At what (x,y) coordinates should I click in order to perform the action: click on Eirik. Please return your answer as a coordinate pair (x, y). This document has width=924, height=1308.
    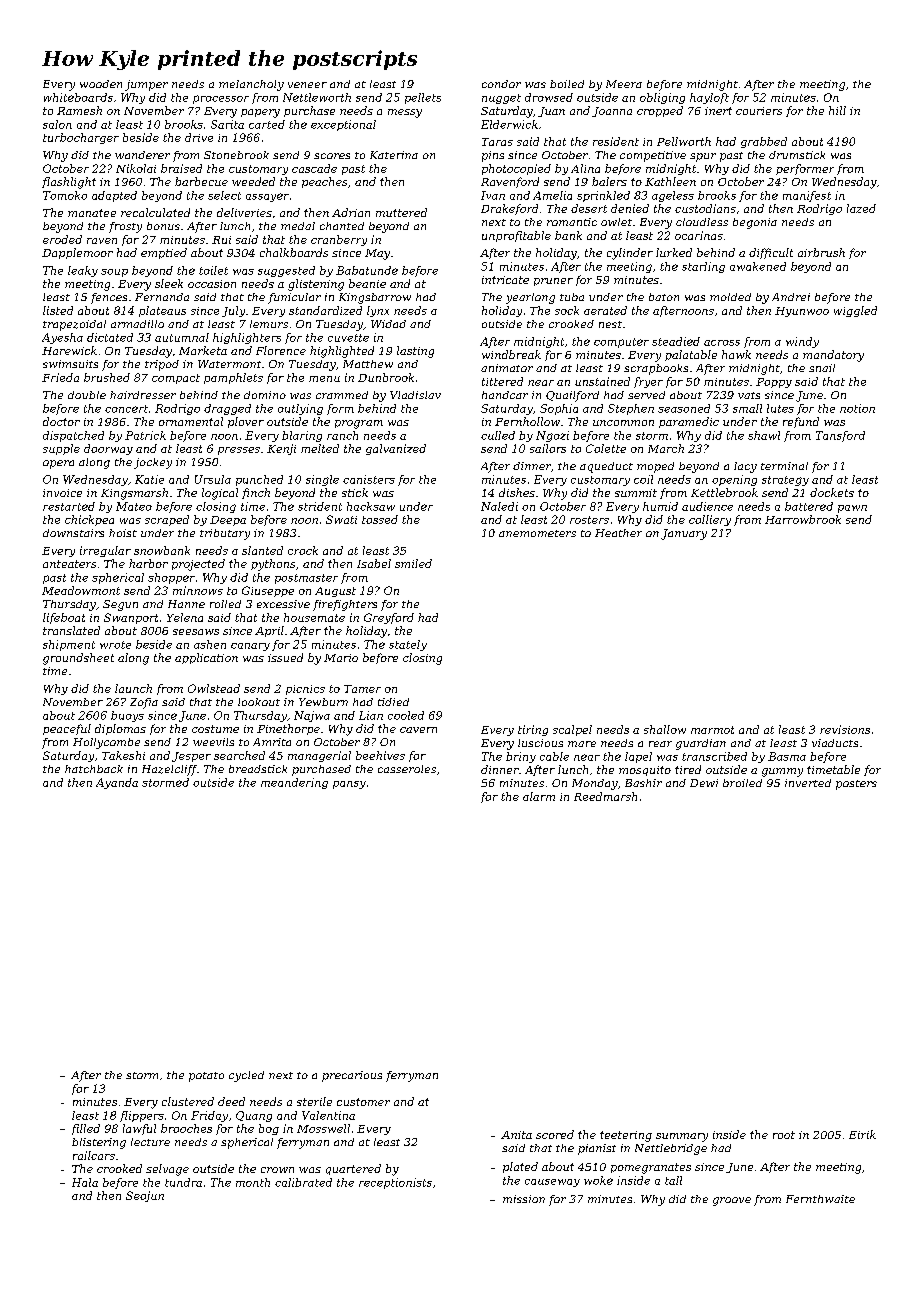
    Looking at the image, I should click on (862, 1134).
